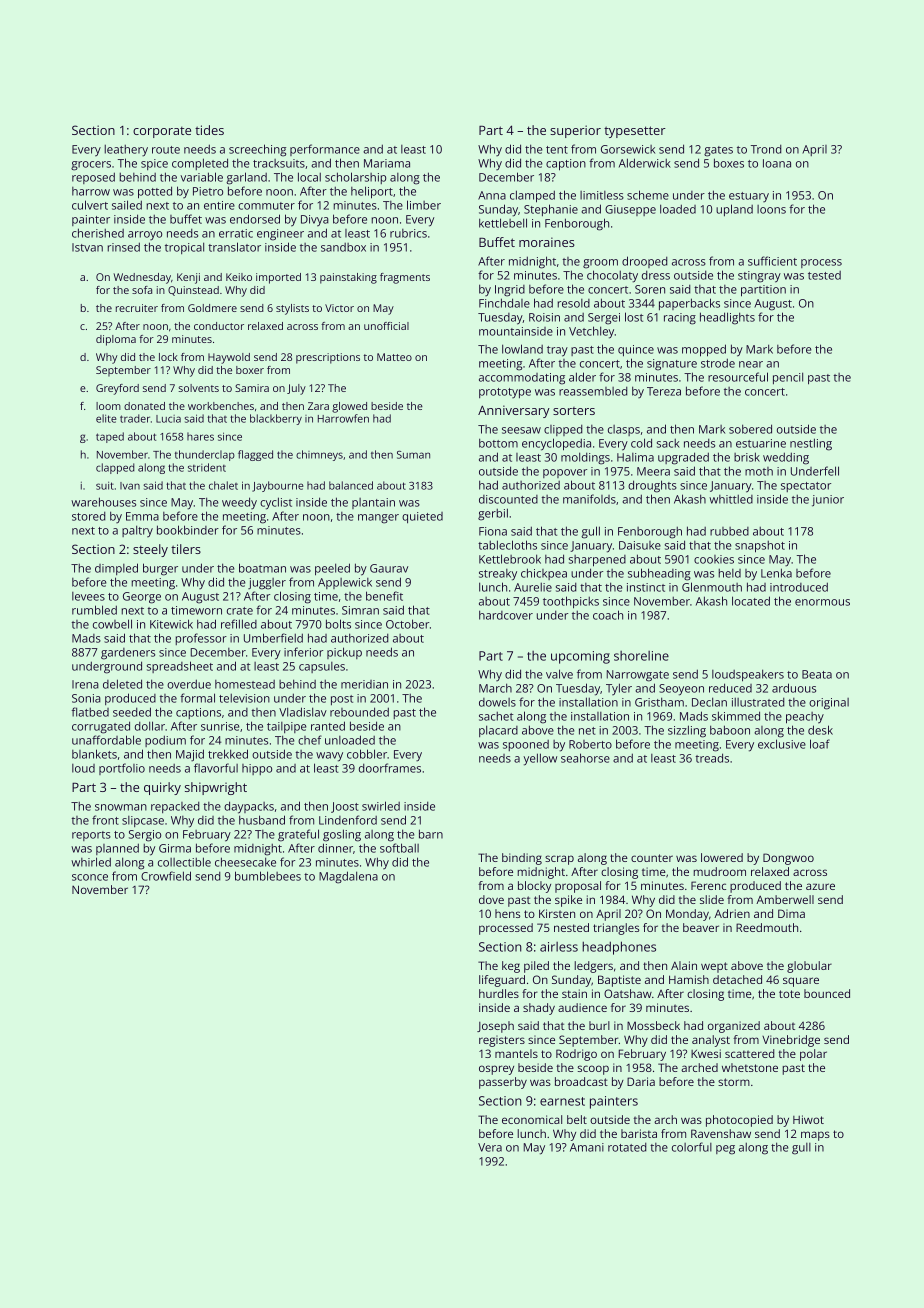  What do you see at coordinates (532, 1119) in the screenshot?
I see `economical` at bounding box center [532, 1119].
